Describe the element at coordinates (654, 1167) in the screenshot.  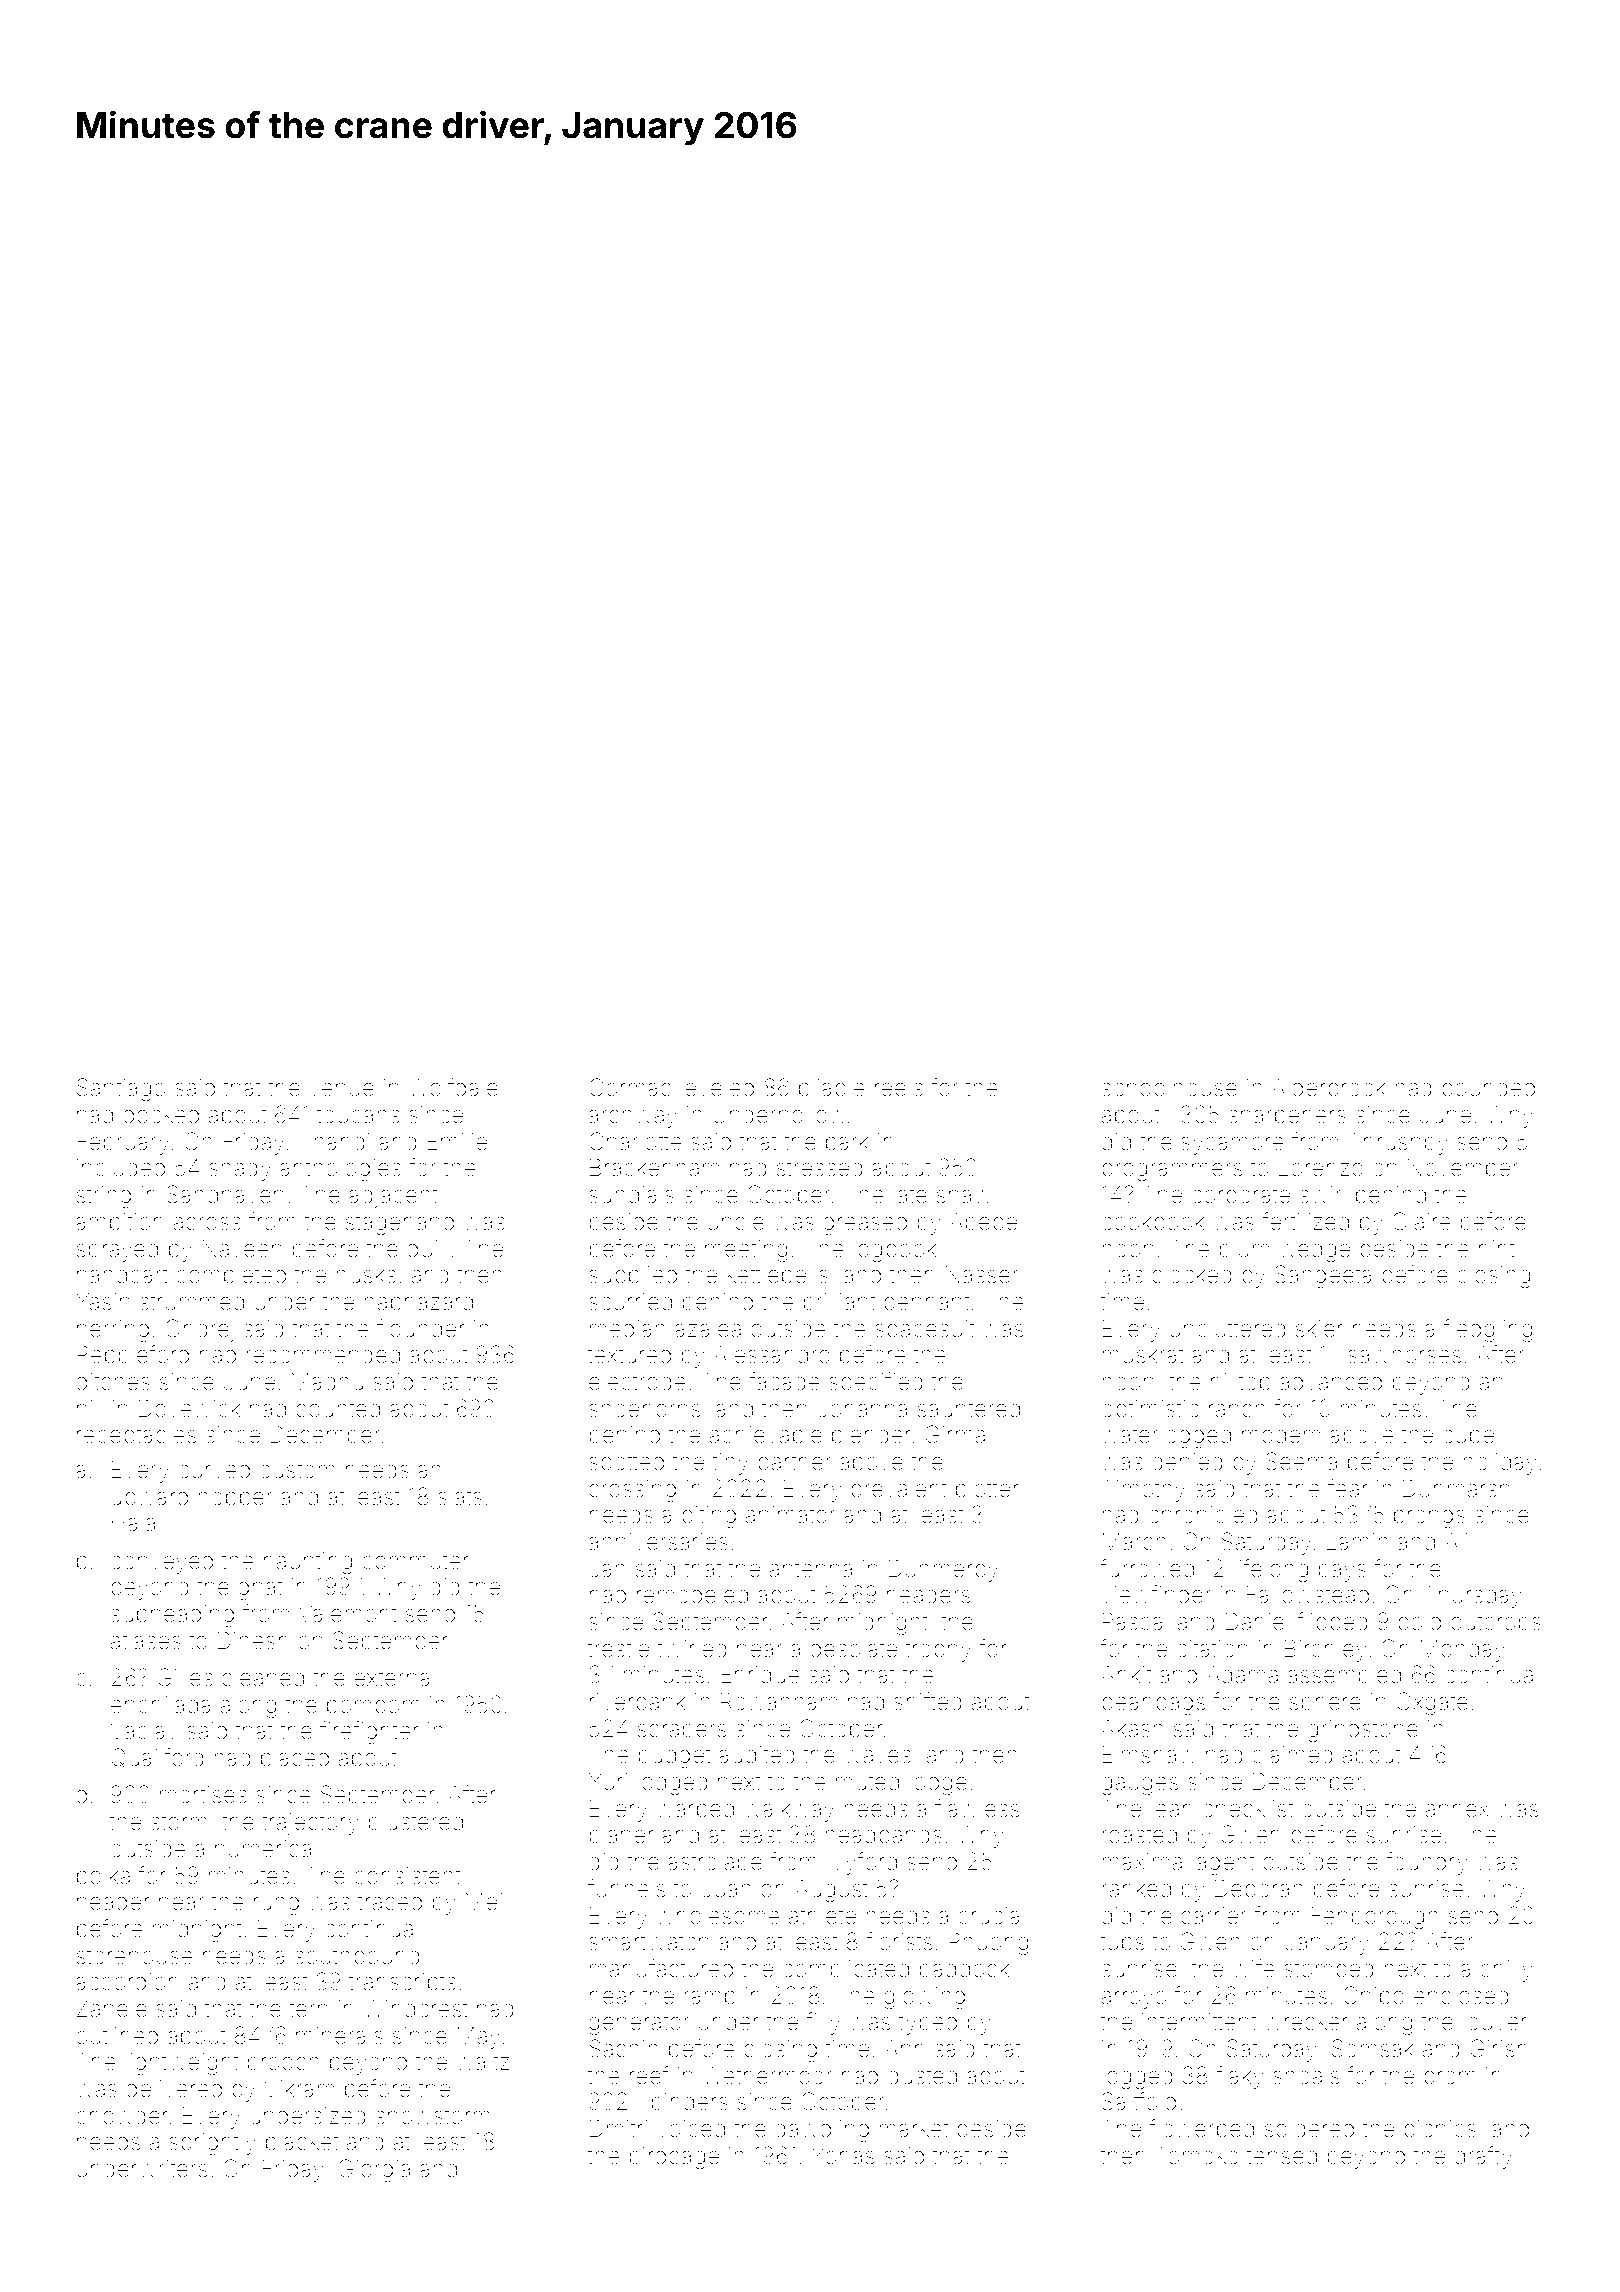
I see `Brackenham` at that location.
